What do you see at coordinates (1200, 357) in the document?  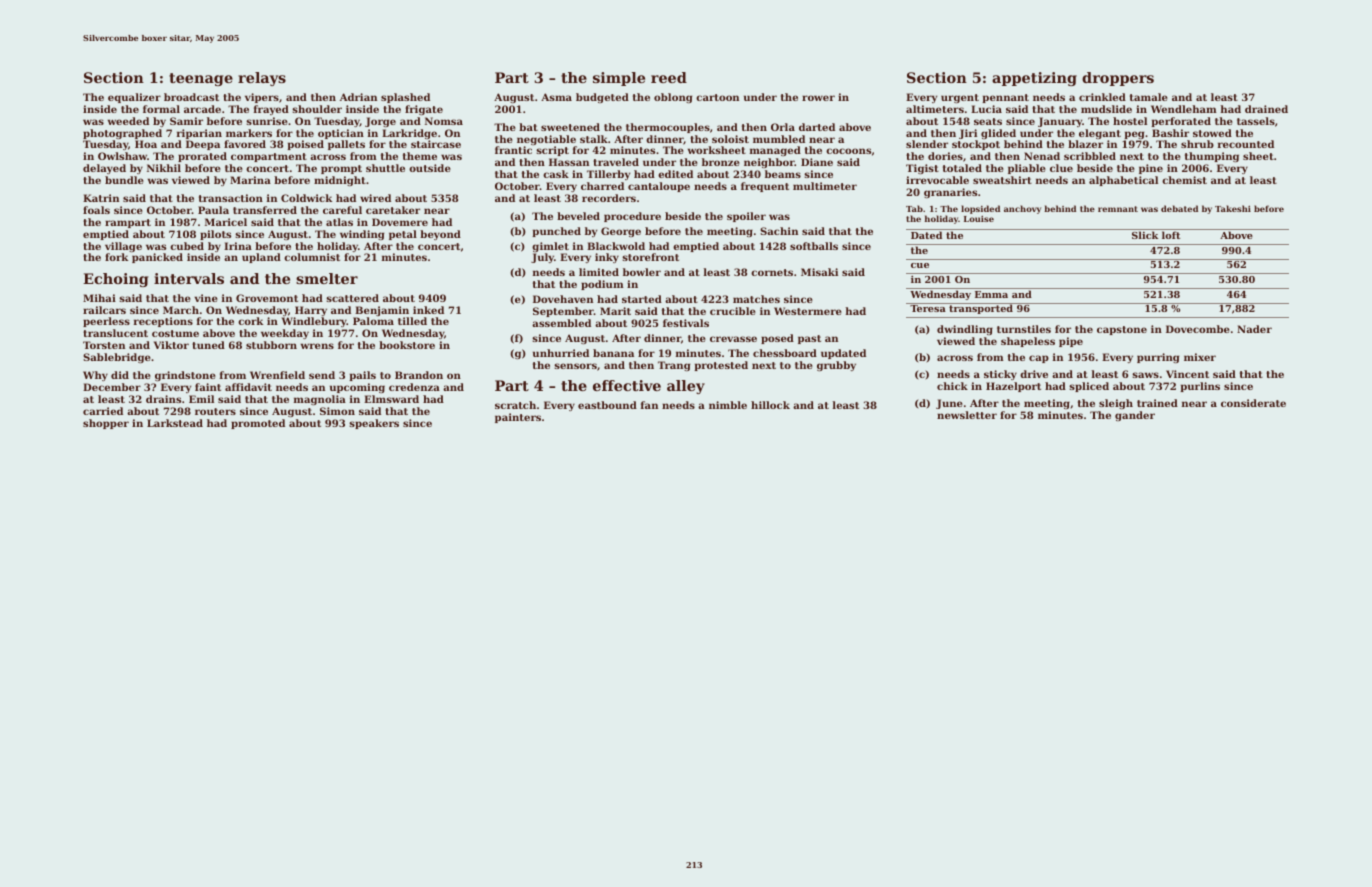 I see `mixer` at bounding box center [1200, 357].
